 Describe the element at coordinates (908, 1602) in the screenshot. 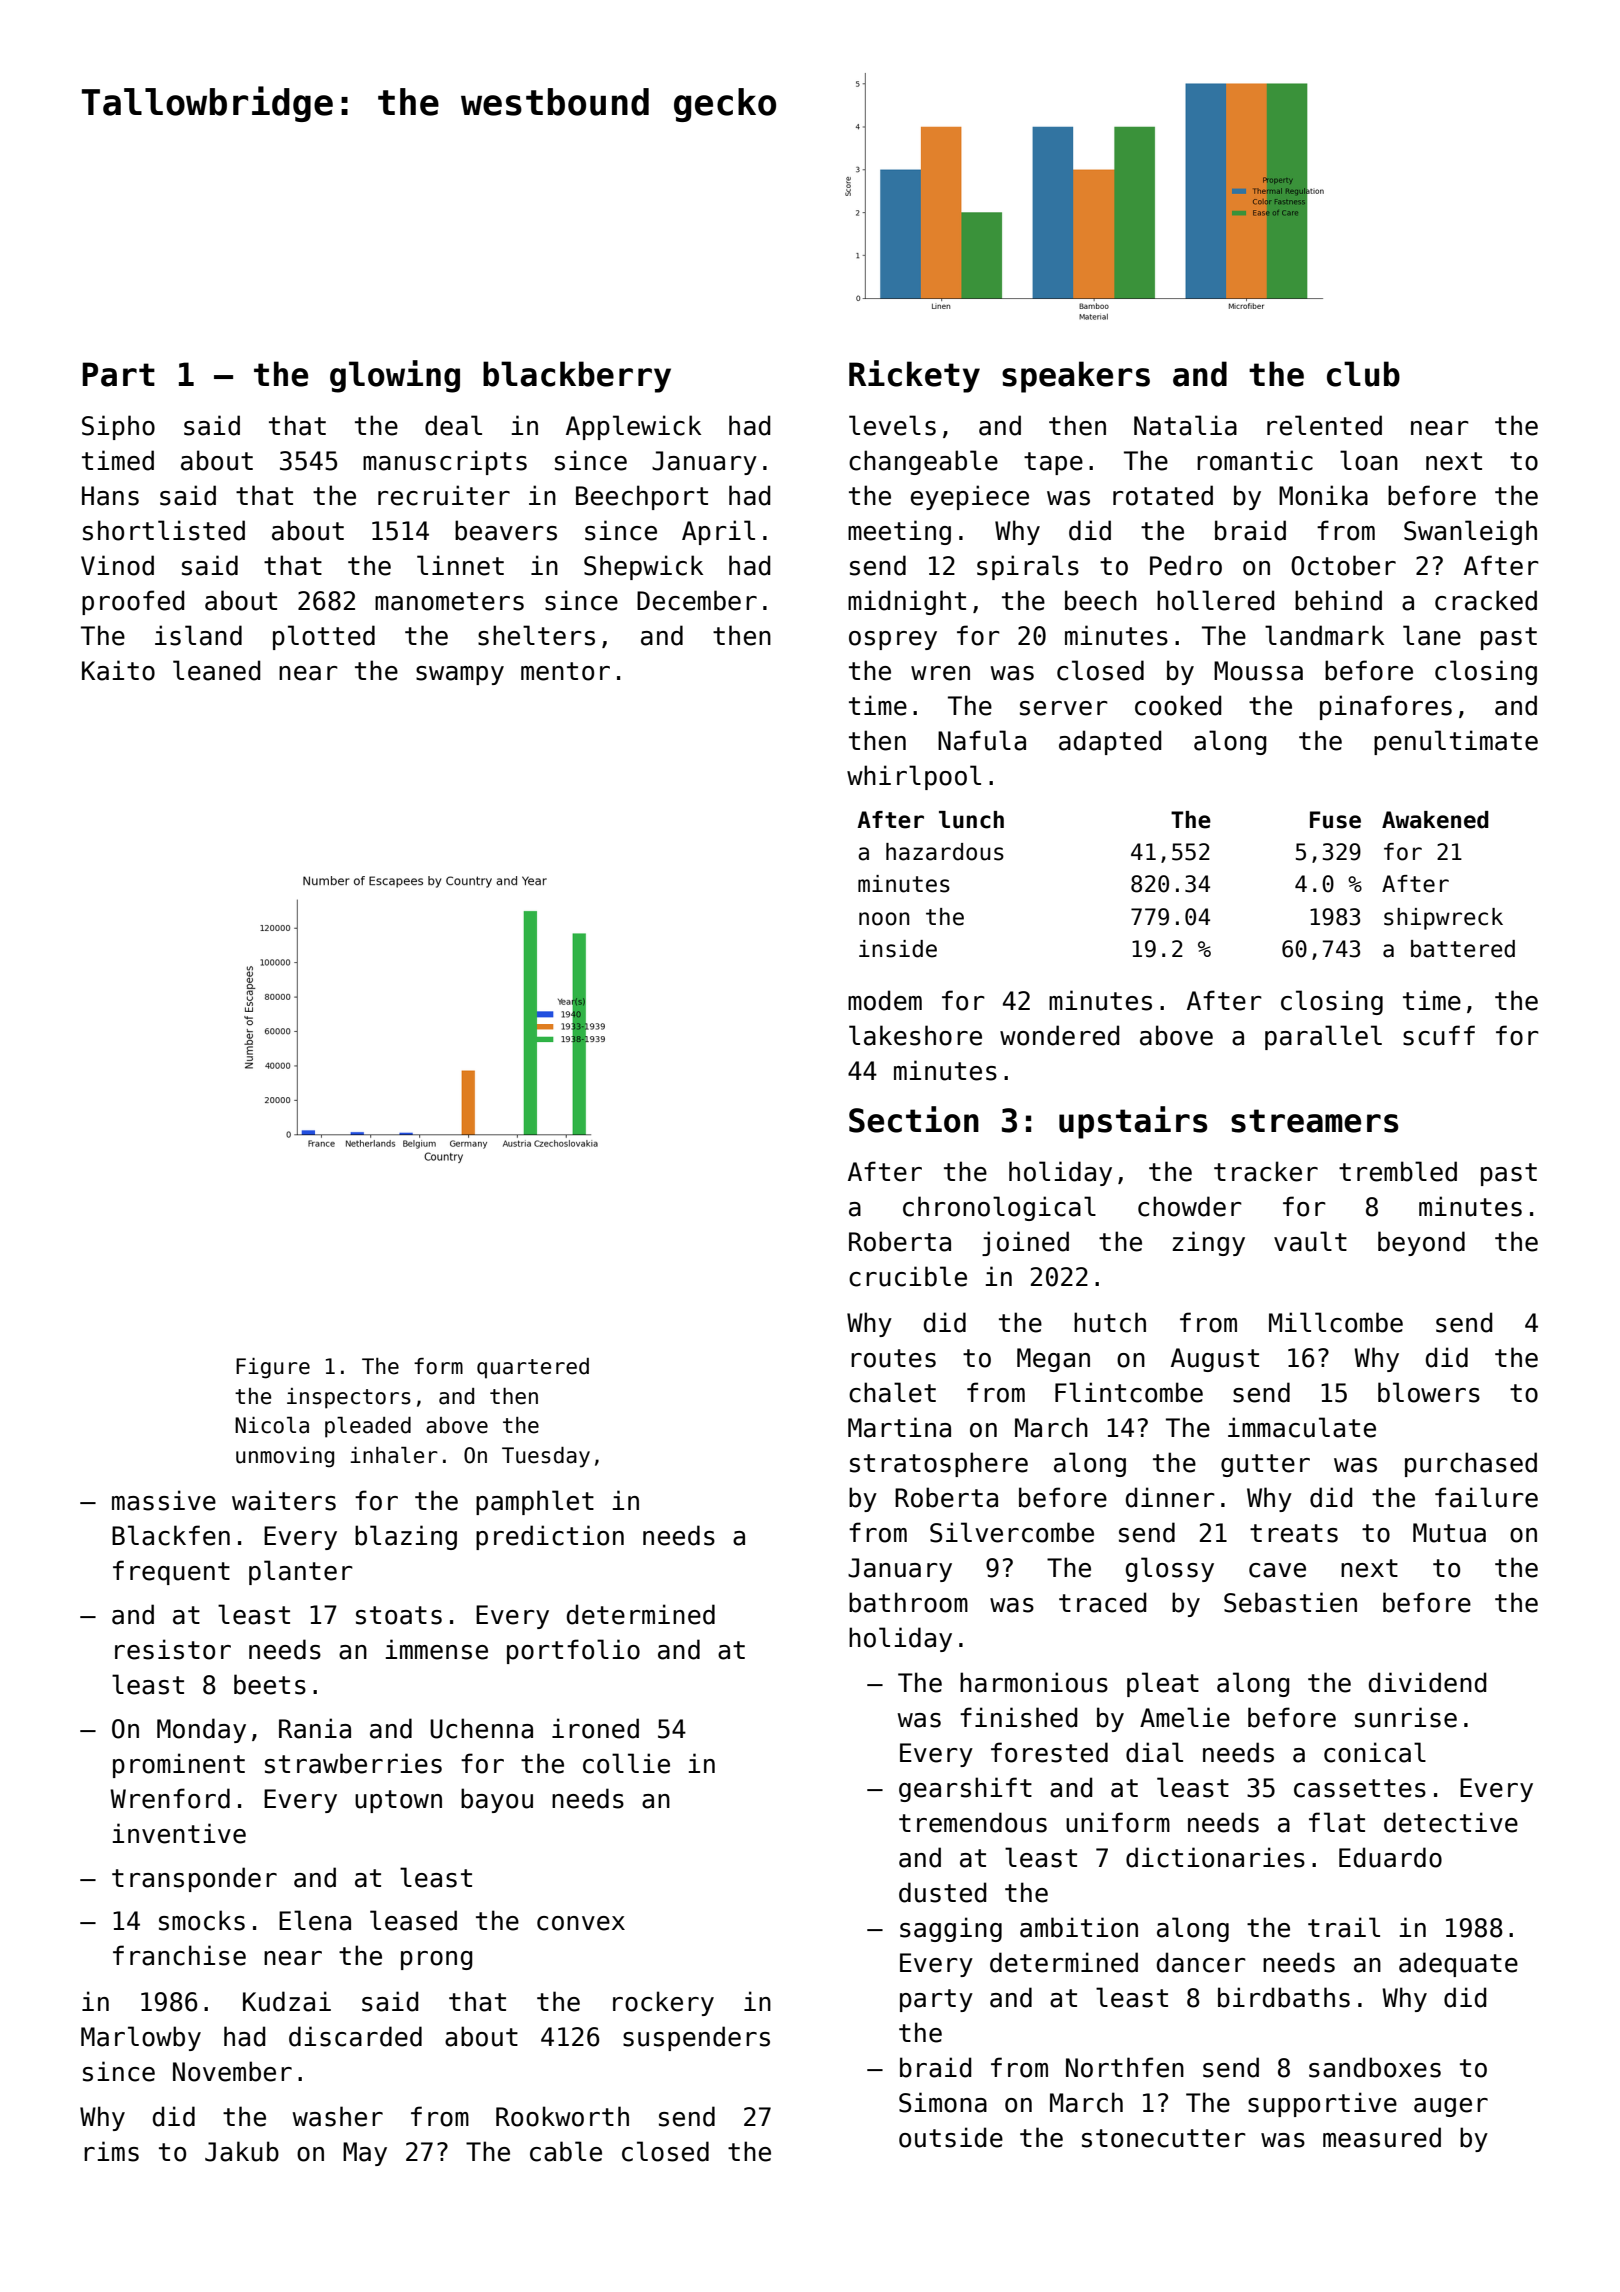

I see `bathroom` at that location.
